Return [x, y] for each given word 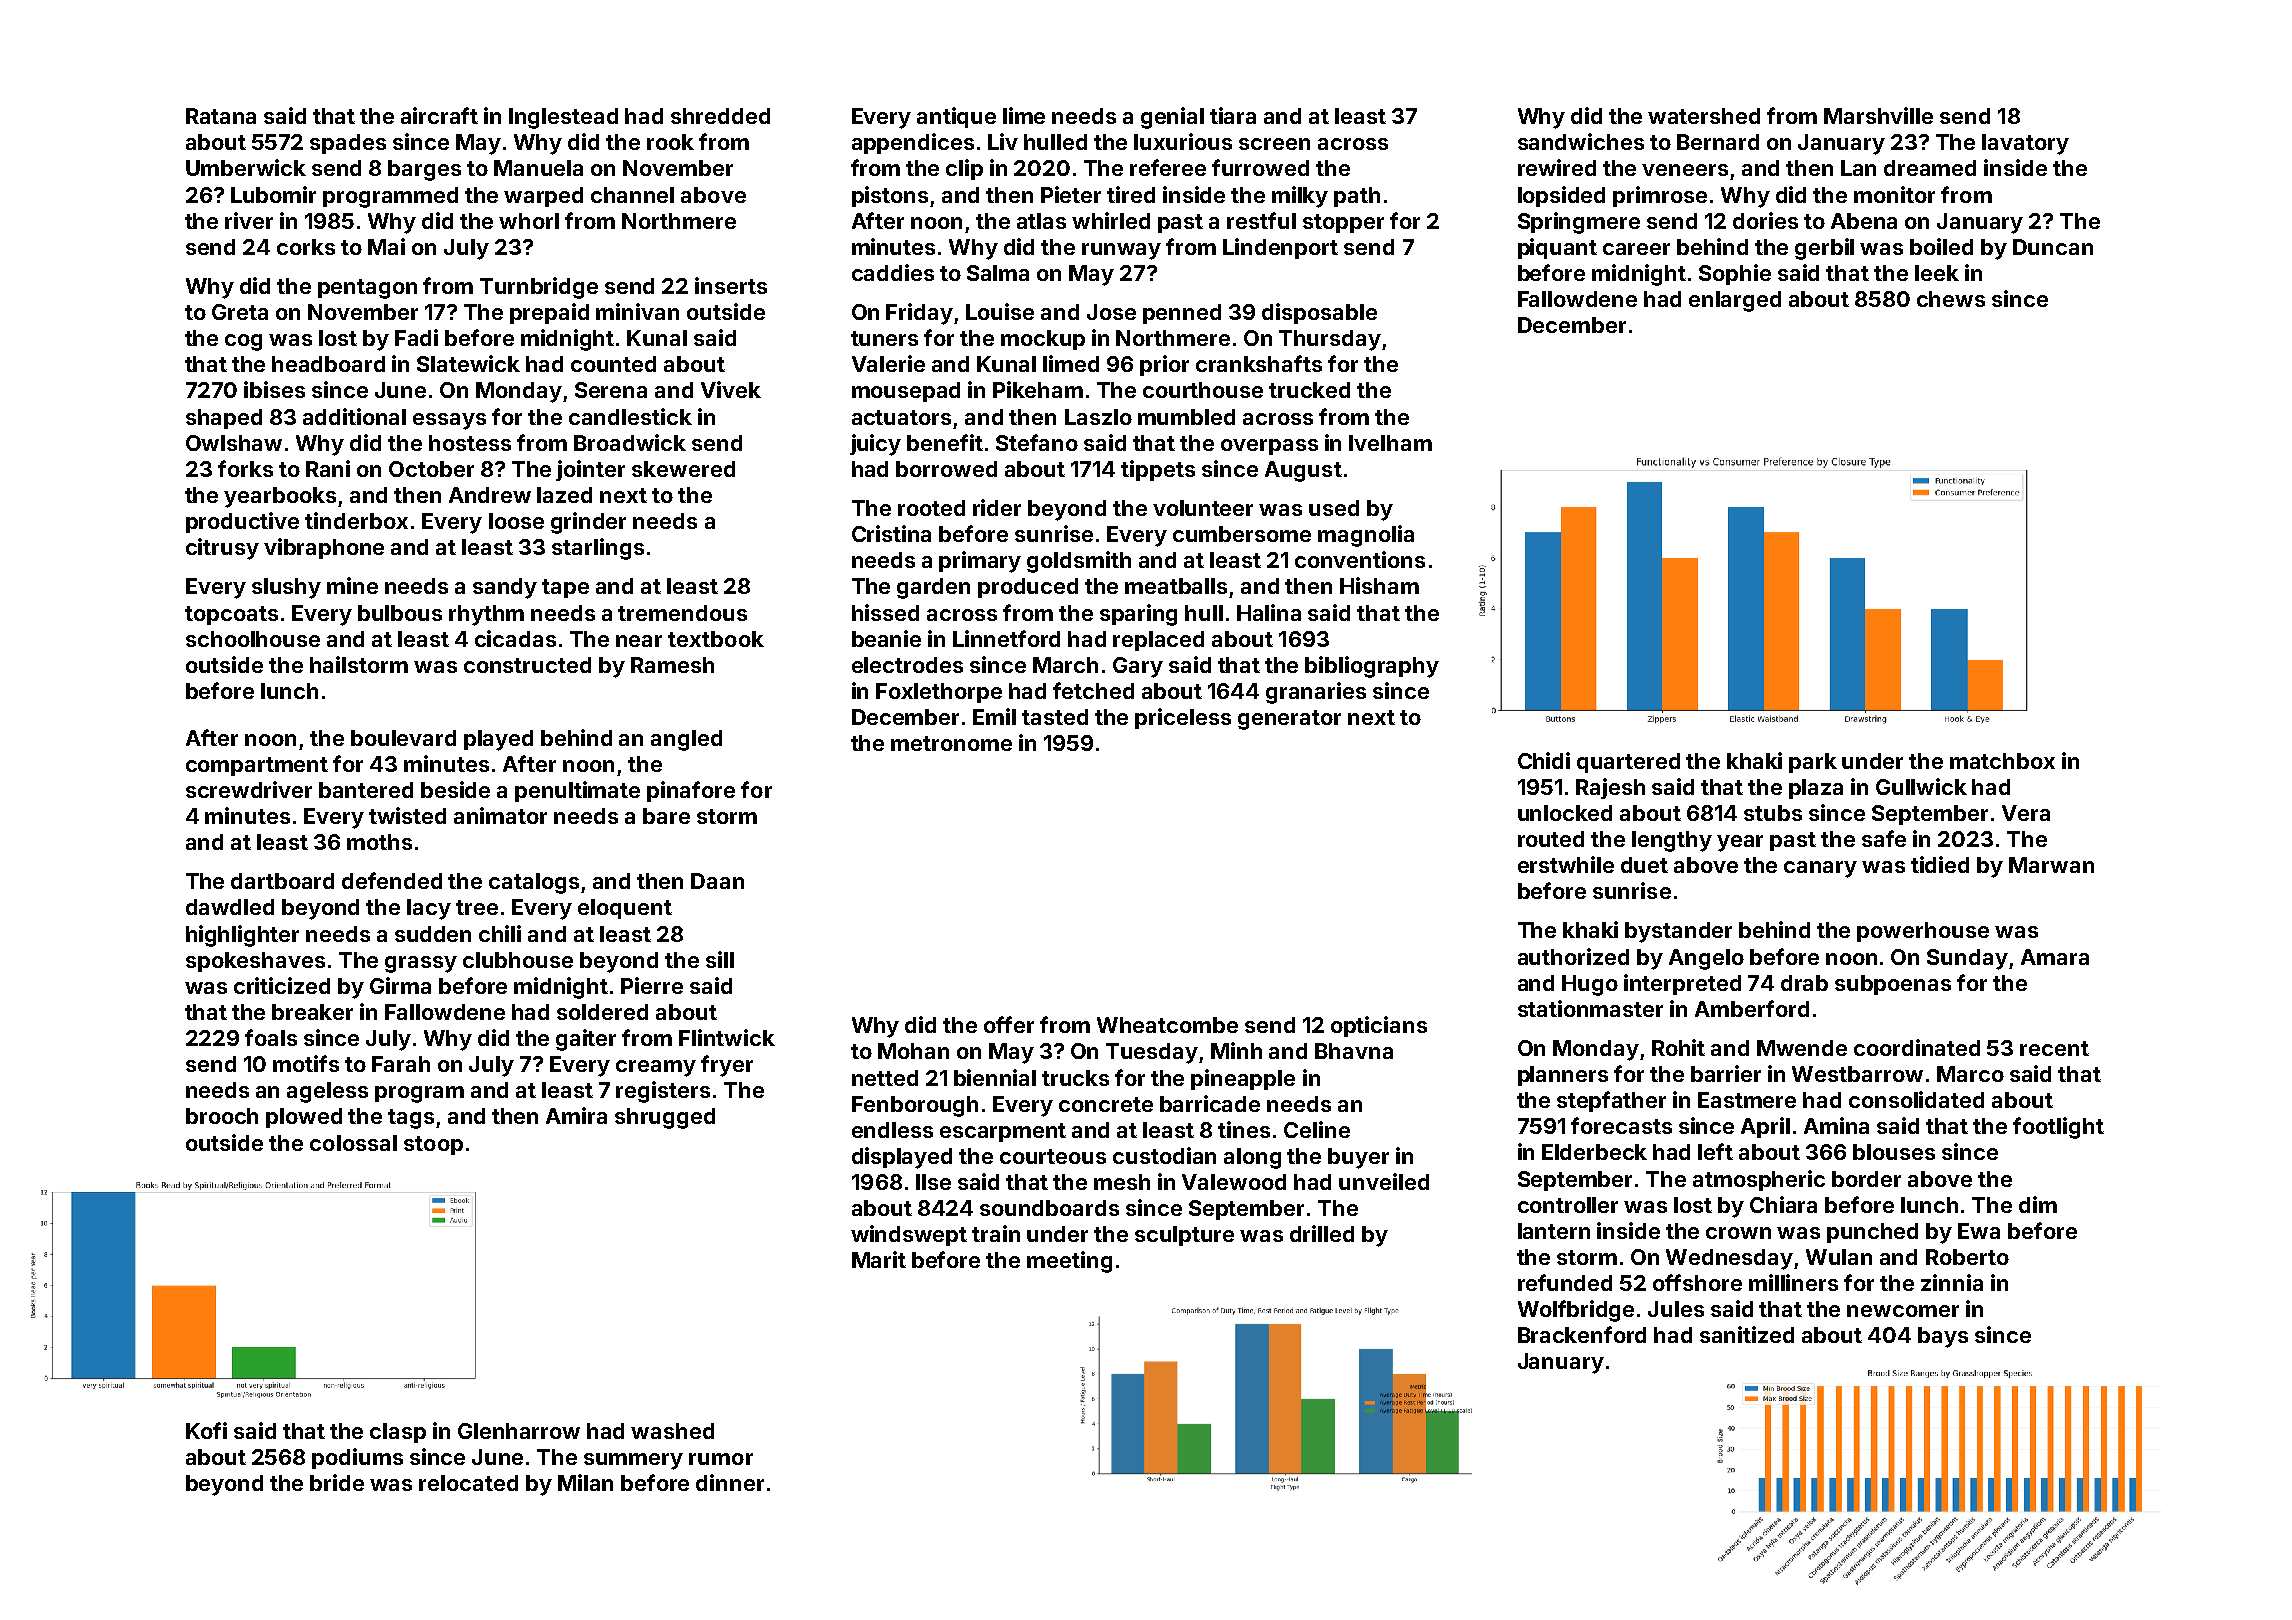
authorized [1573, 956]
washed [672, 1431]
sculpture [1184, 1236]
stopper [1343, 223]
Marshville [1878, 115]
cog [243, 342]
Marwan [2051, 865]
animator [500, 815]
